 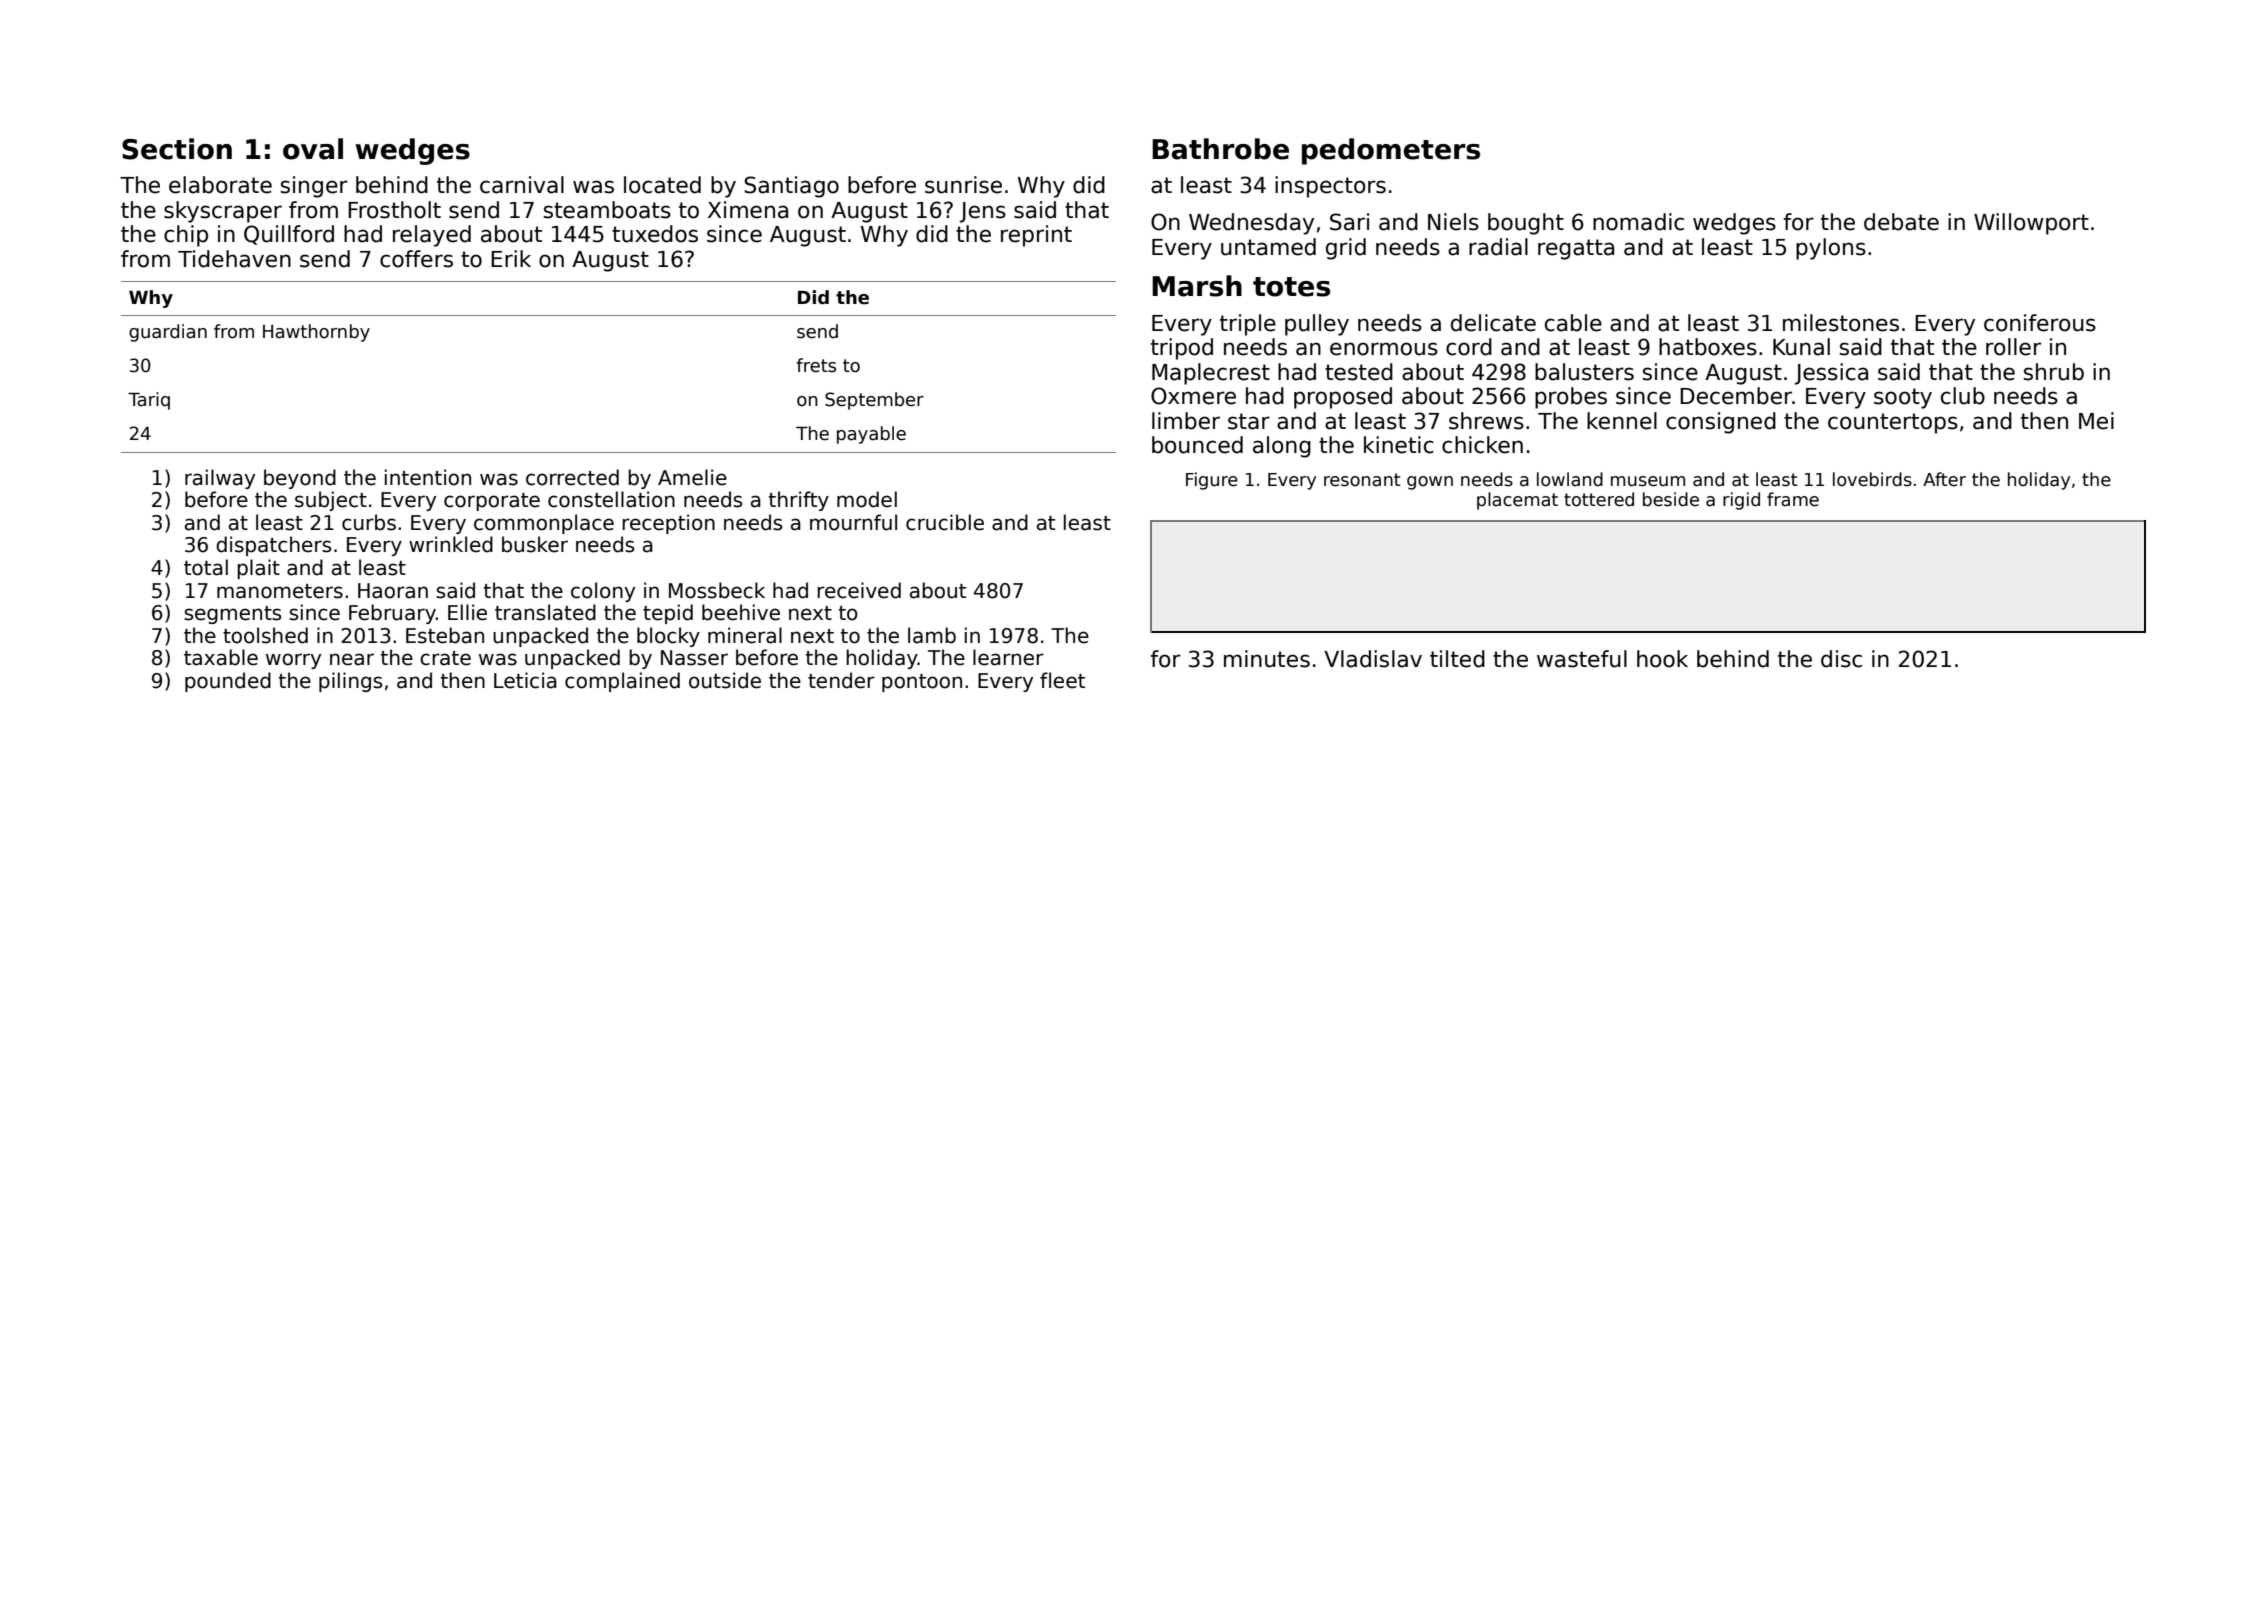 I want to click on oval, so click(x=313, y=149).
